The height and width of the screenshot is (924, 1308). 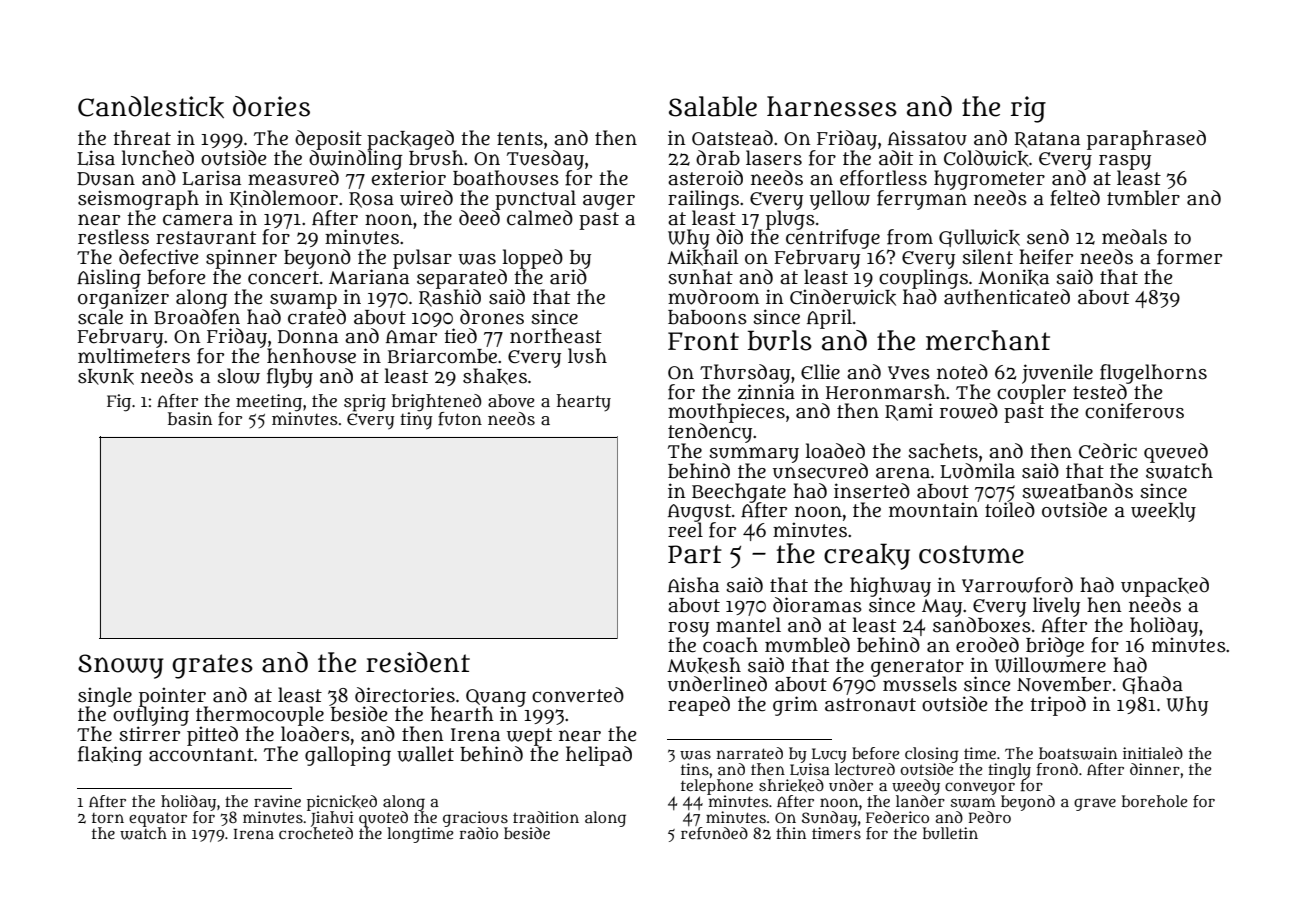 I want to click on basin, so click(x=190, y=418).
